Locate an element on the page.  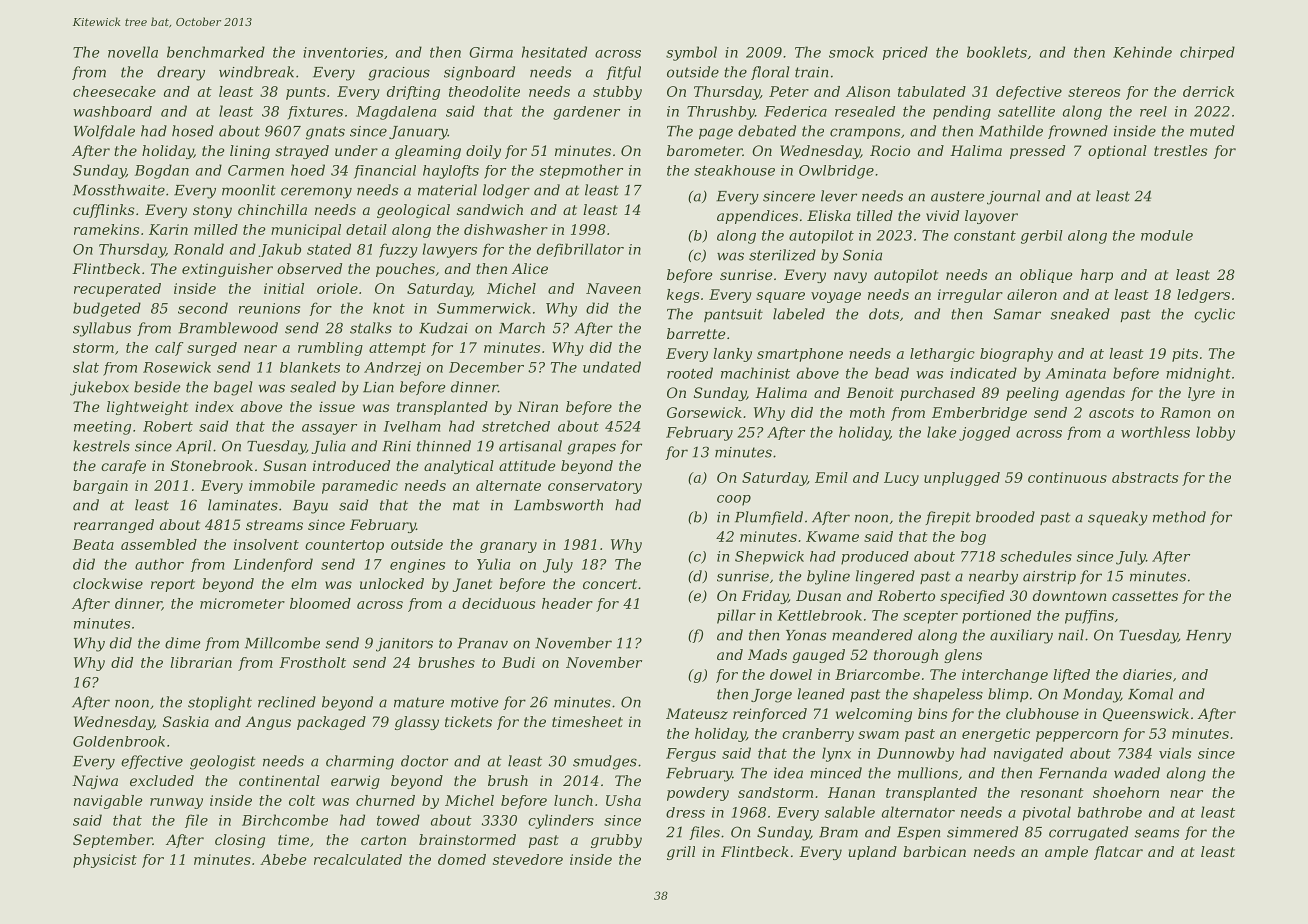
grapes is located at coordinates (591, 449).
